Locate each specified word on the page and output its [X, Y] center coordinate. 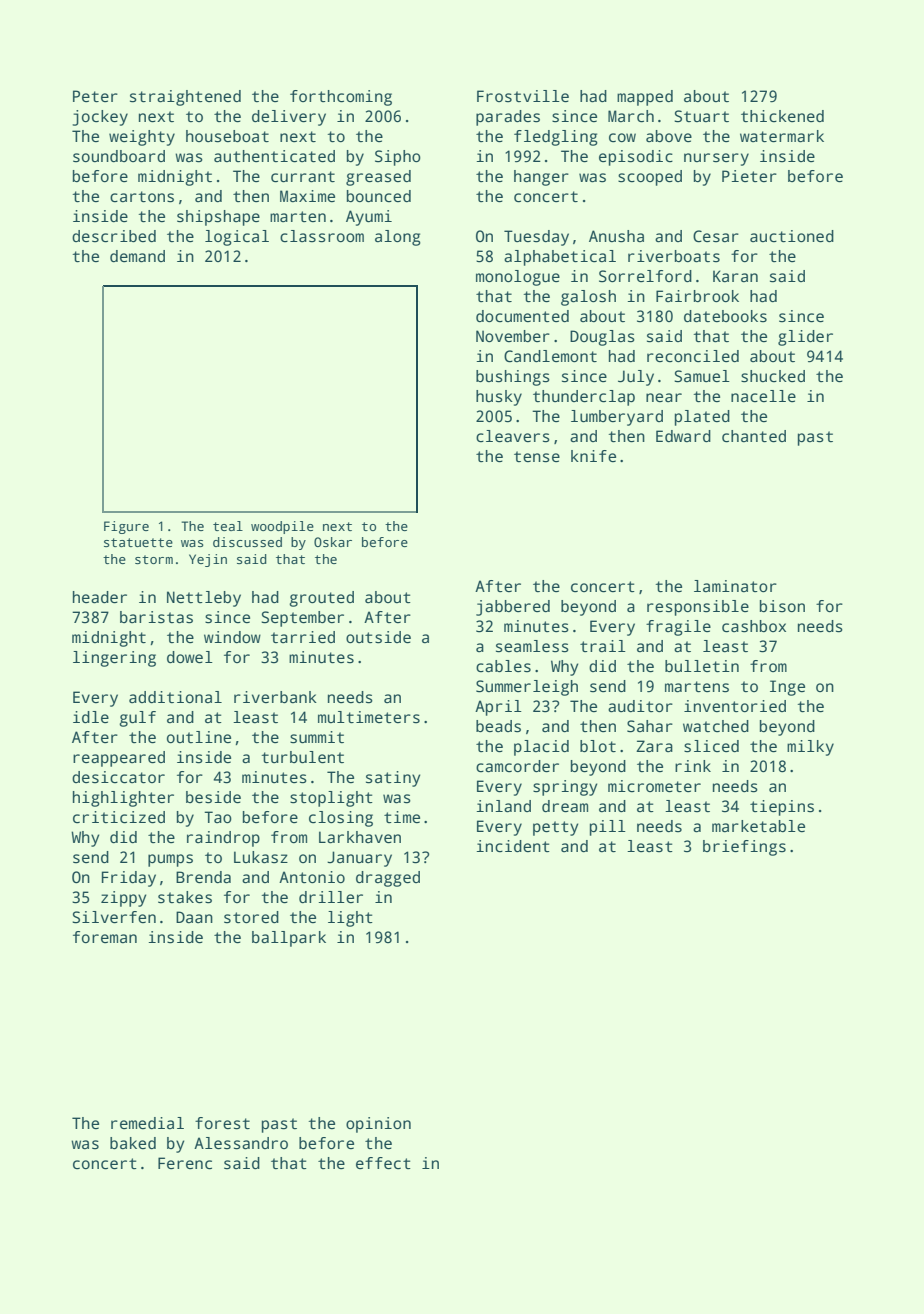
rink [693, 766]
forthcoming [341, 98]
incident [513, 846]
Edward [683, 436]
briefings [744, 848]
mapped [645, 98]
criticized [119, 817]
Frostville [523, 96]
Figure [126, 527]
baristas [156, 617]
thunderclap [584, 398]
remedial [147, 1123]
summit [317, 737]
